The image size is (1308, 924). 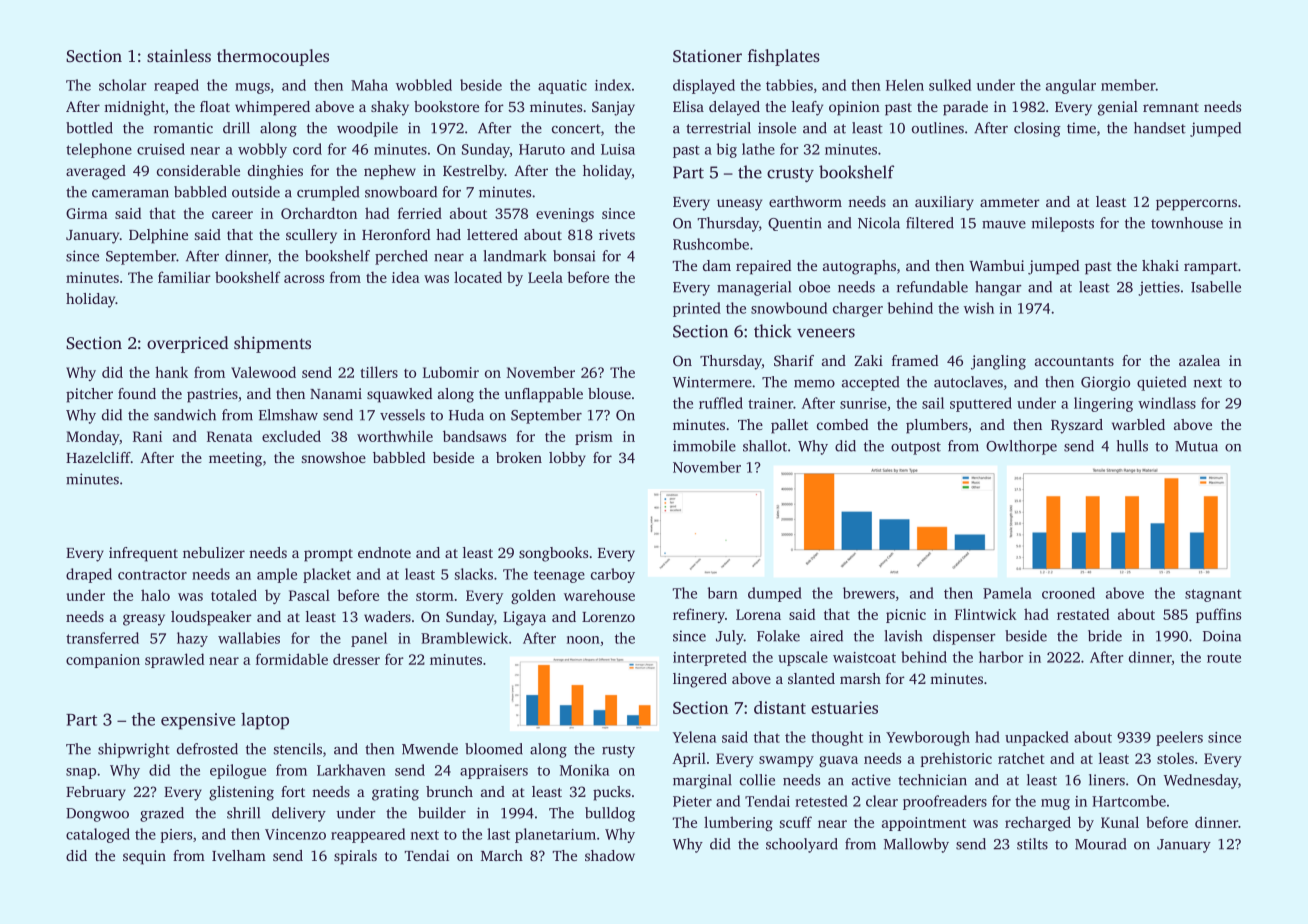 I want to click on Yelena, so click(x=694, y=737).
